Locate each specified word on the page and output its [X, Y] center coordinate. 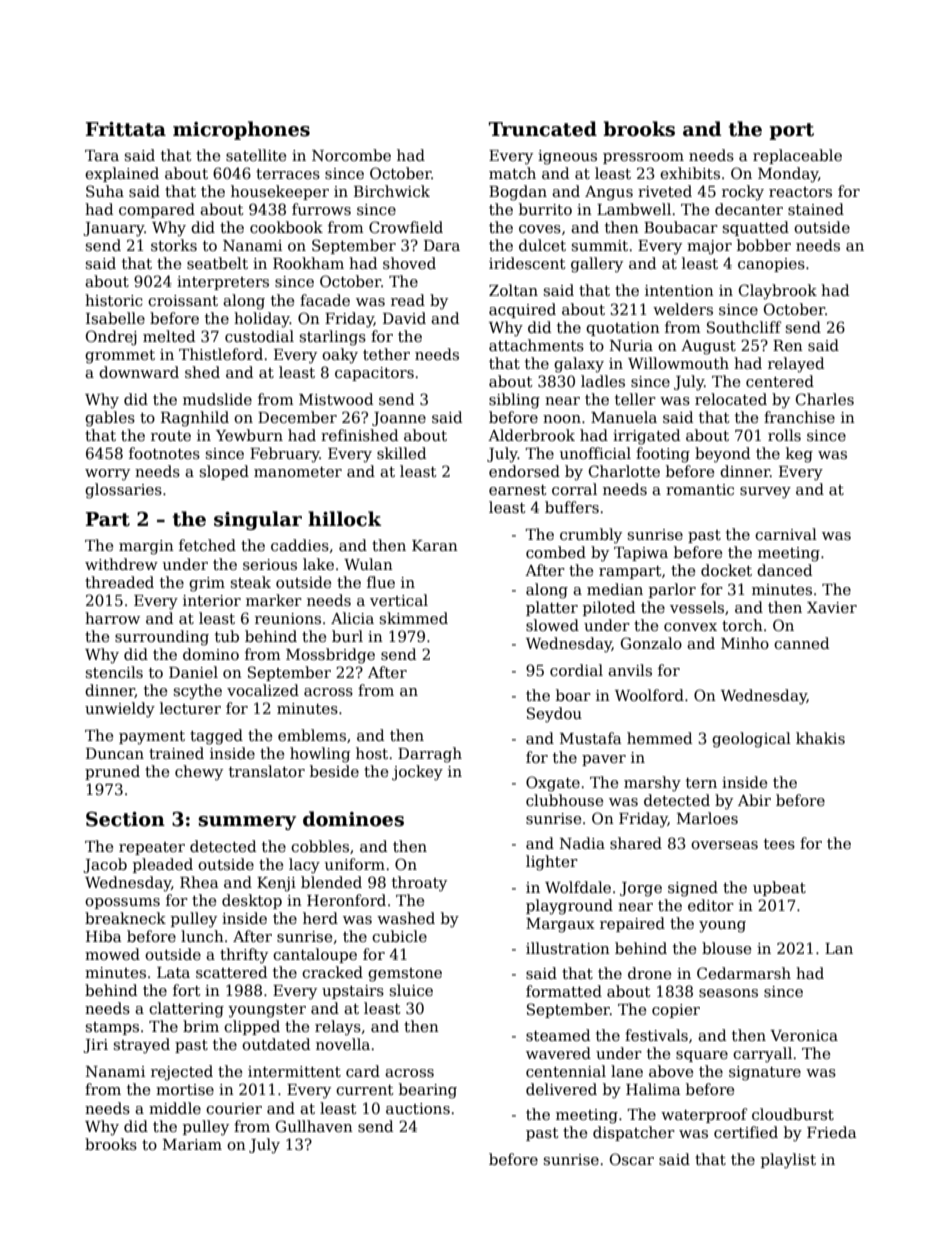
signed [693, 889]
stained [816, 209]
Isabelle [115, 318]
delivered [561, 1089]
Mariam [192, 1144]
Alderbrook [531, 435]
